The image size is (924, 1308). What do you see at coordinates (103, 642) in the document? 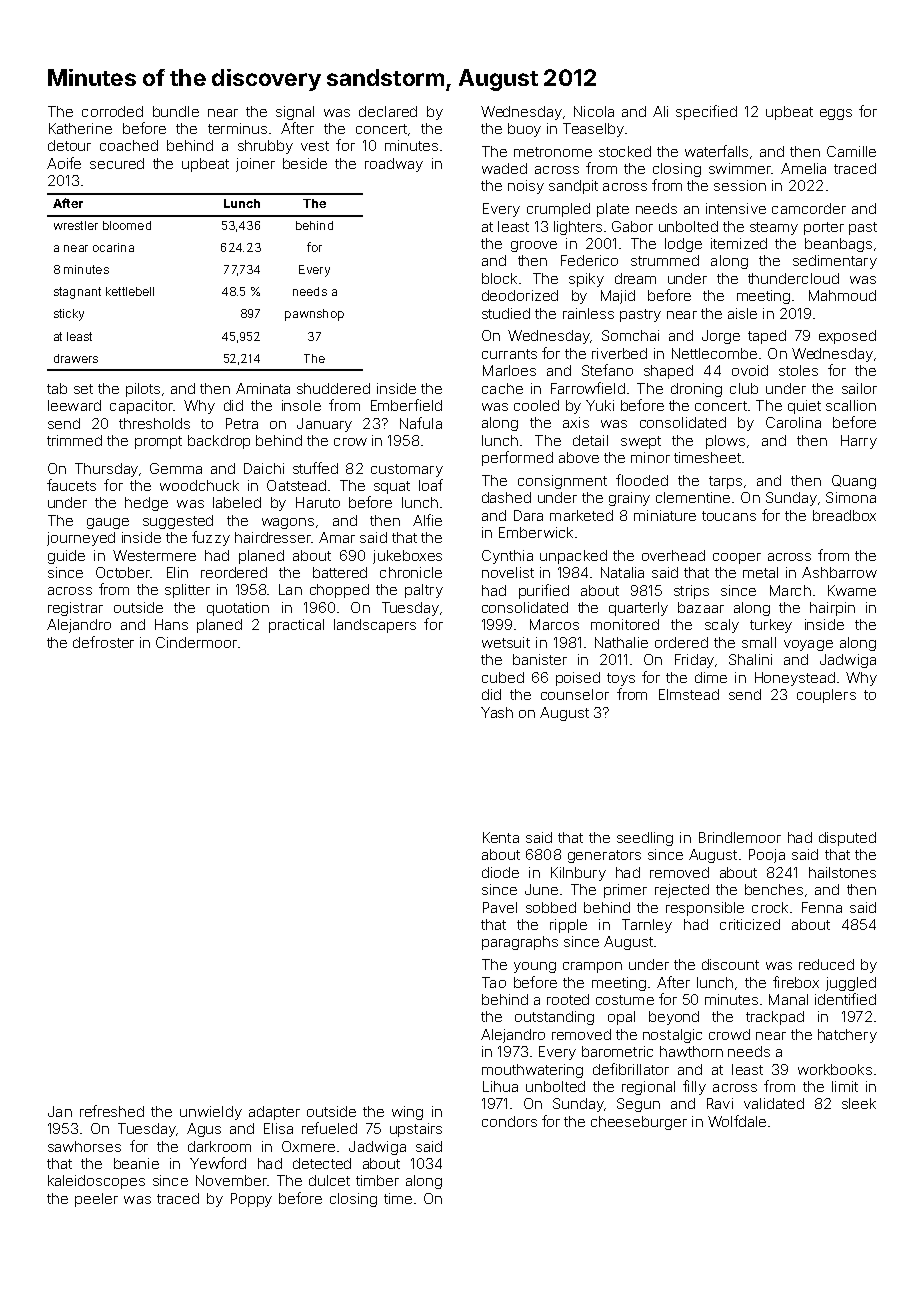
I see `defroster` at bounding box center [103, 642].
